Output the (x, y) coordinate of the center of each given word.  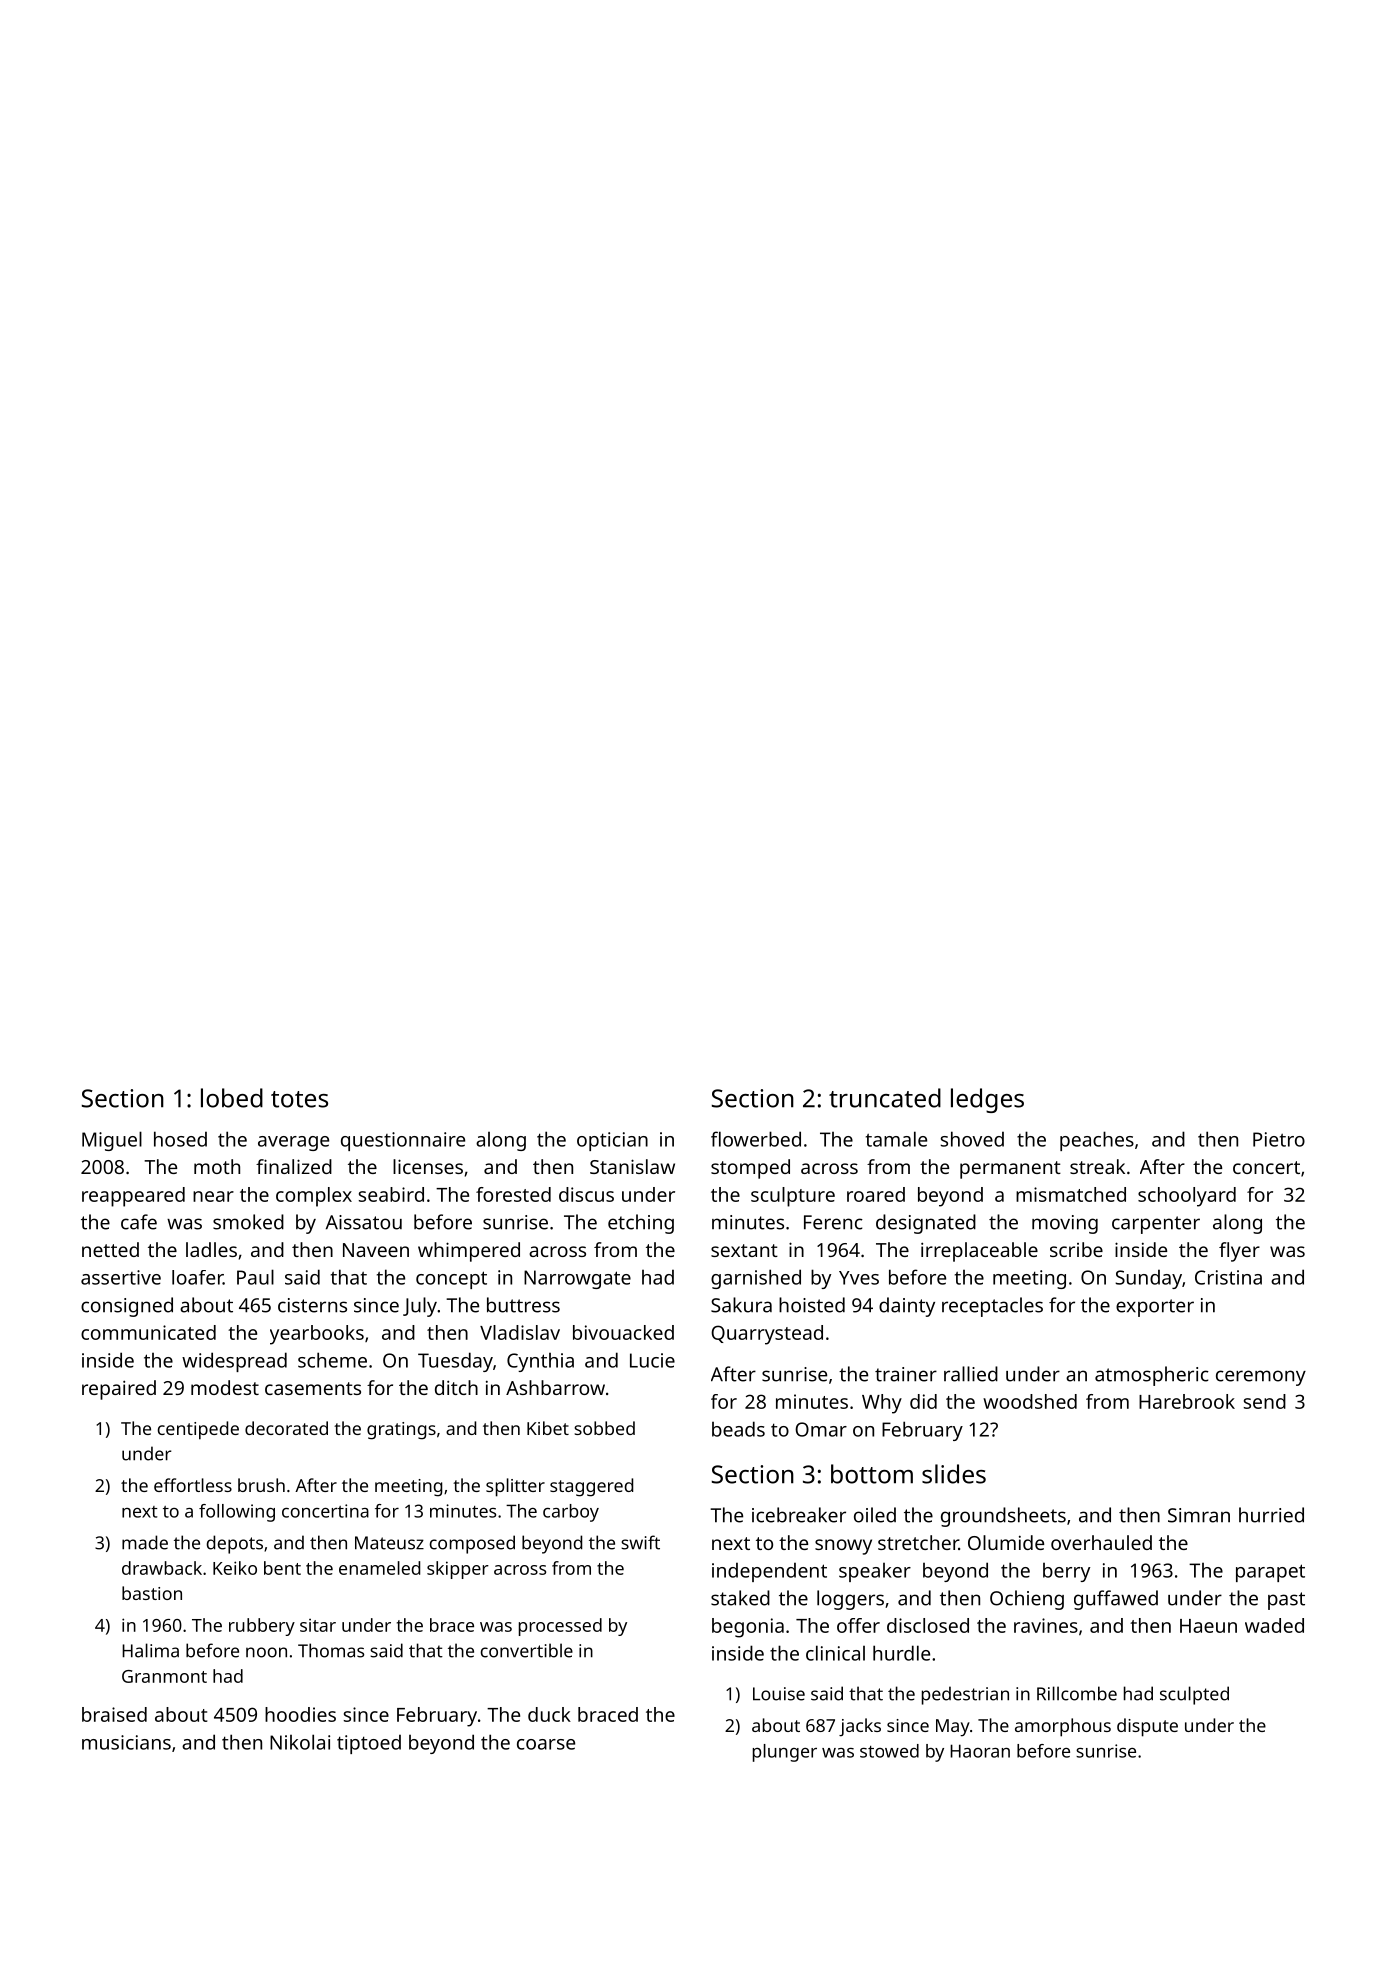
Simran (1199, 1515)
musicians (126, 1742)
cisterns (312, 1305)
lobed (232, 1098)
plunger (785, 1753)
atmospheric (1152, 1376)
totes (299, 1099)
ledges (987, 1100)
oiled (875, 1515)
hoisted (812, 1305)
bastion (152, 1593)
